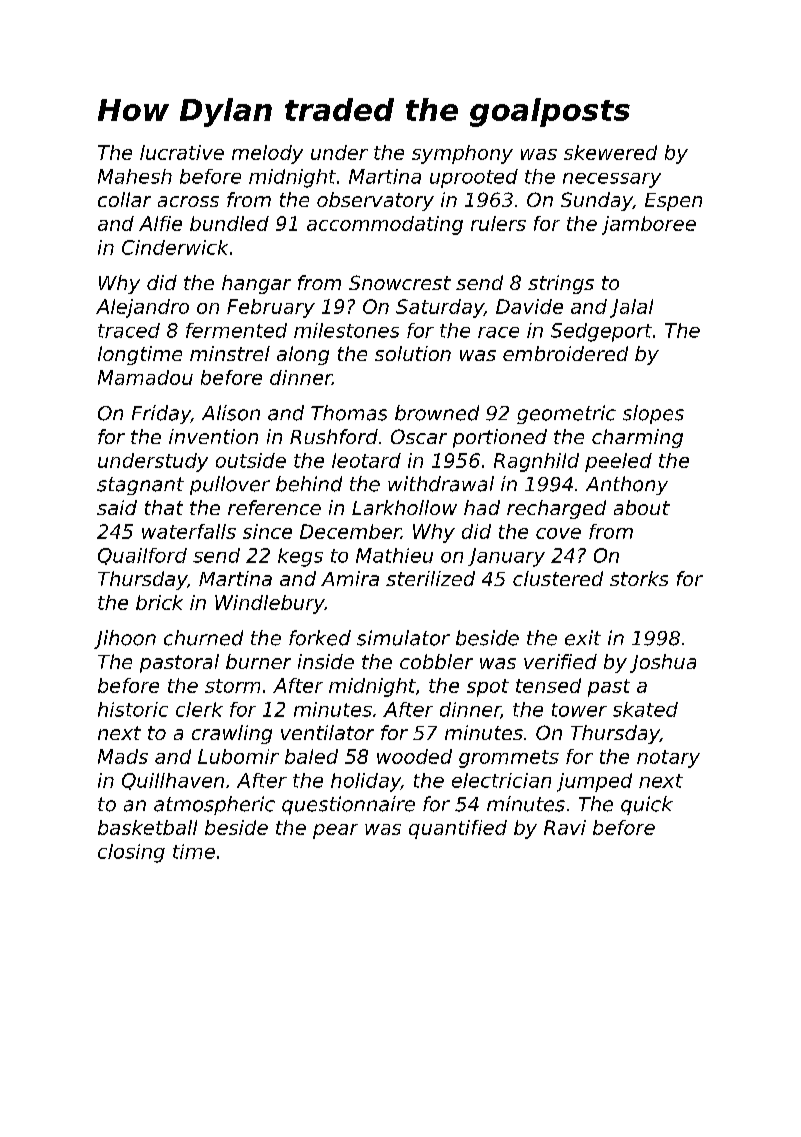  Describe the element at coordinates (142, 308) in the screenshot. I see `Alejandro` at that location.
